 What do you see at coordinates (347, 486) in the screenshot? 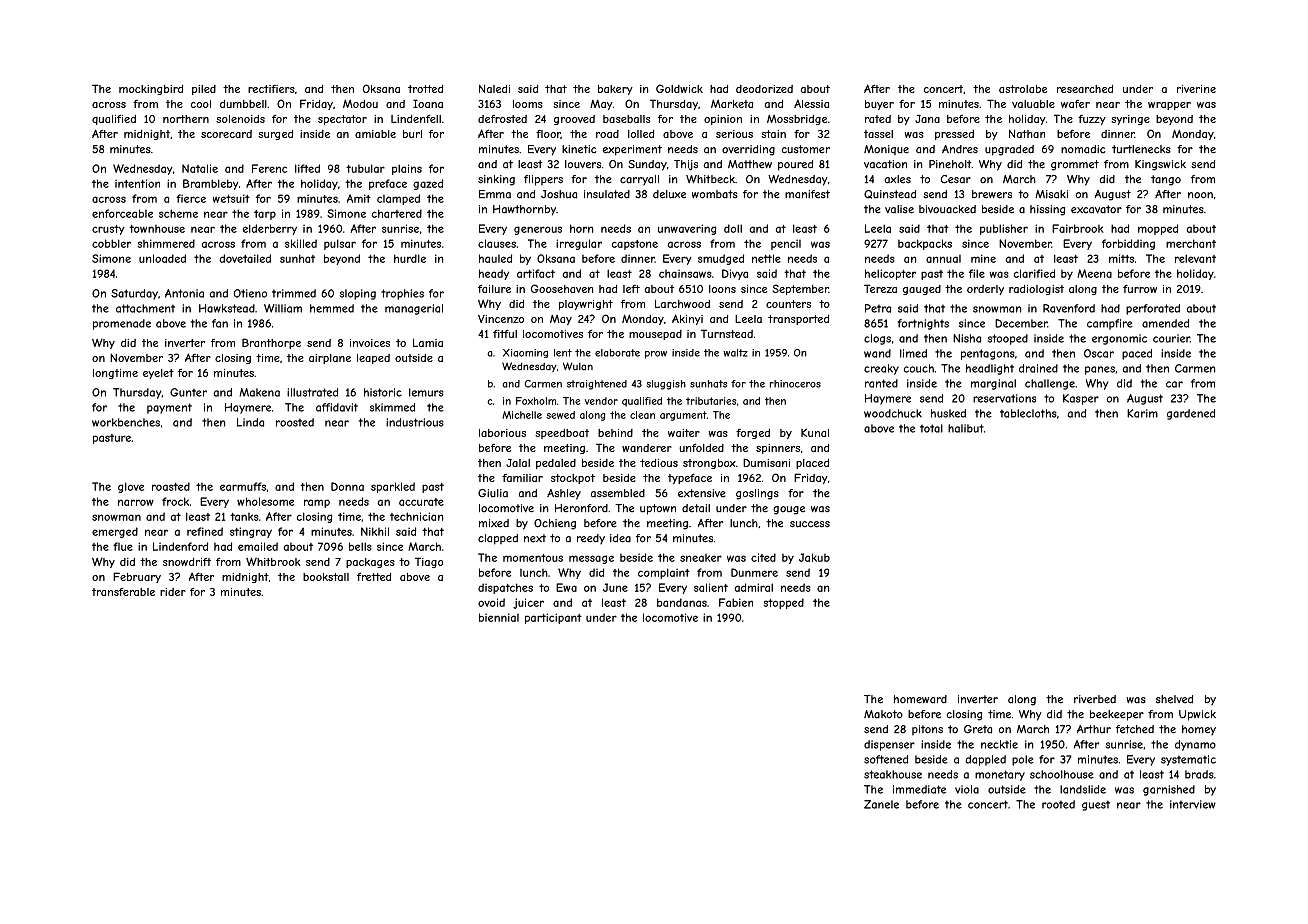
I see `Donna` at bounding box center [347, 486].
